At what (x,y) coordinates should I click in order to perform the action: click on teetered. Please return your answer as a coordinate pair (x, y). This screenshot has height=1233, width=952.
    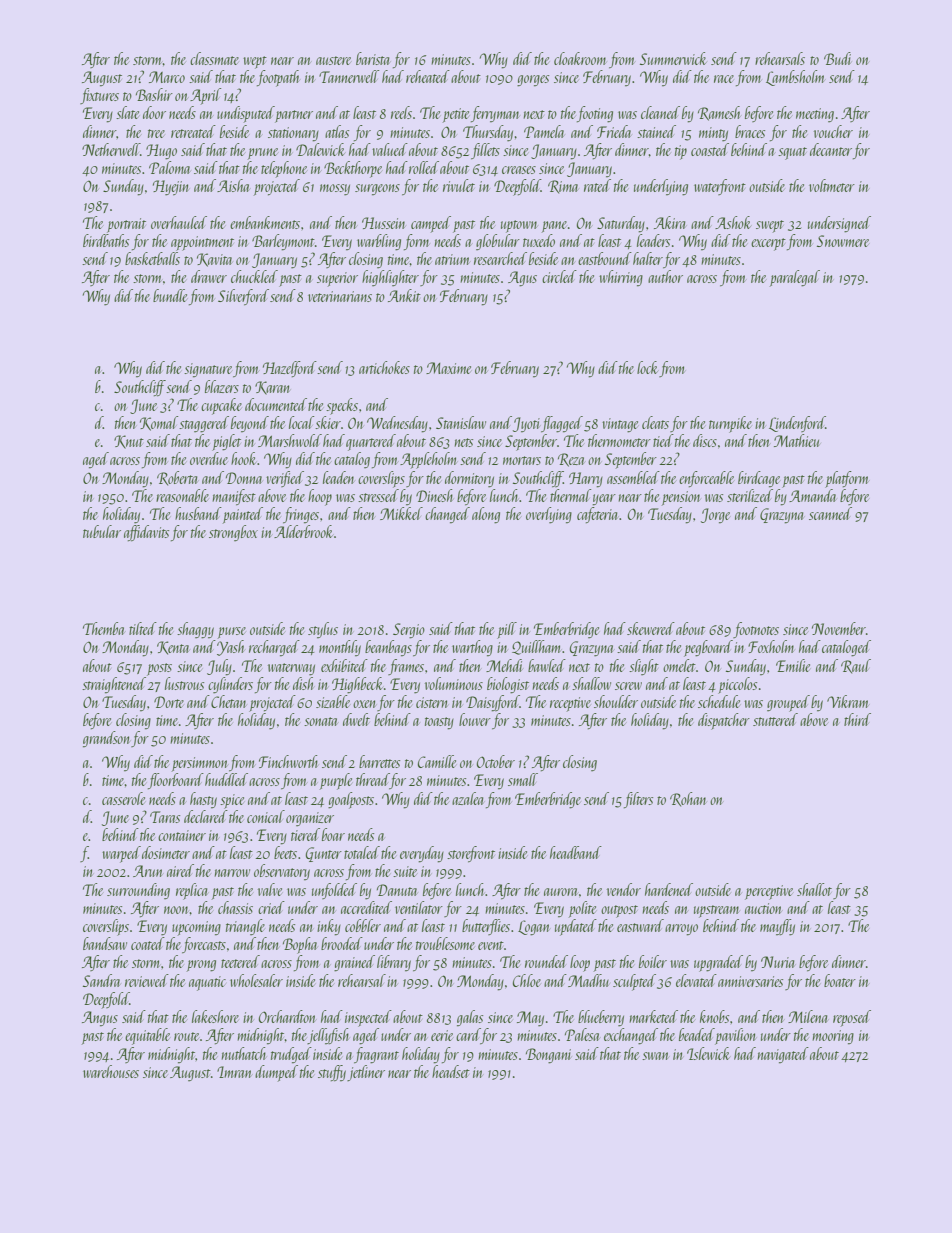
    Looking at the image, I should click on (240, 961).
